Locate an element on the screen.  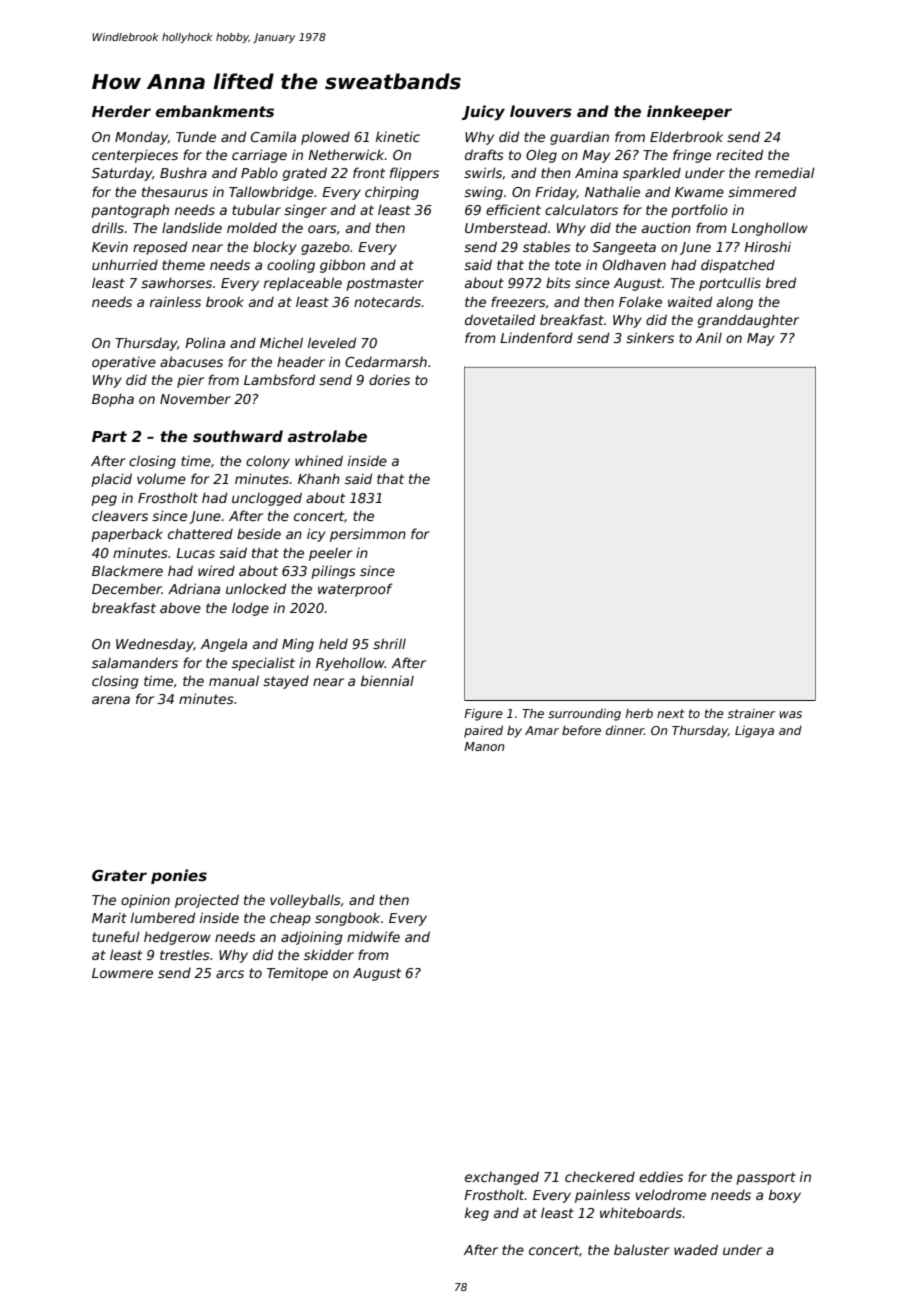
exchanged is located at coordinates (502, 1178).
